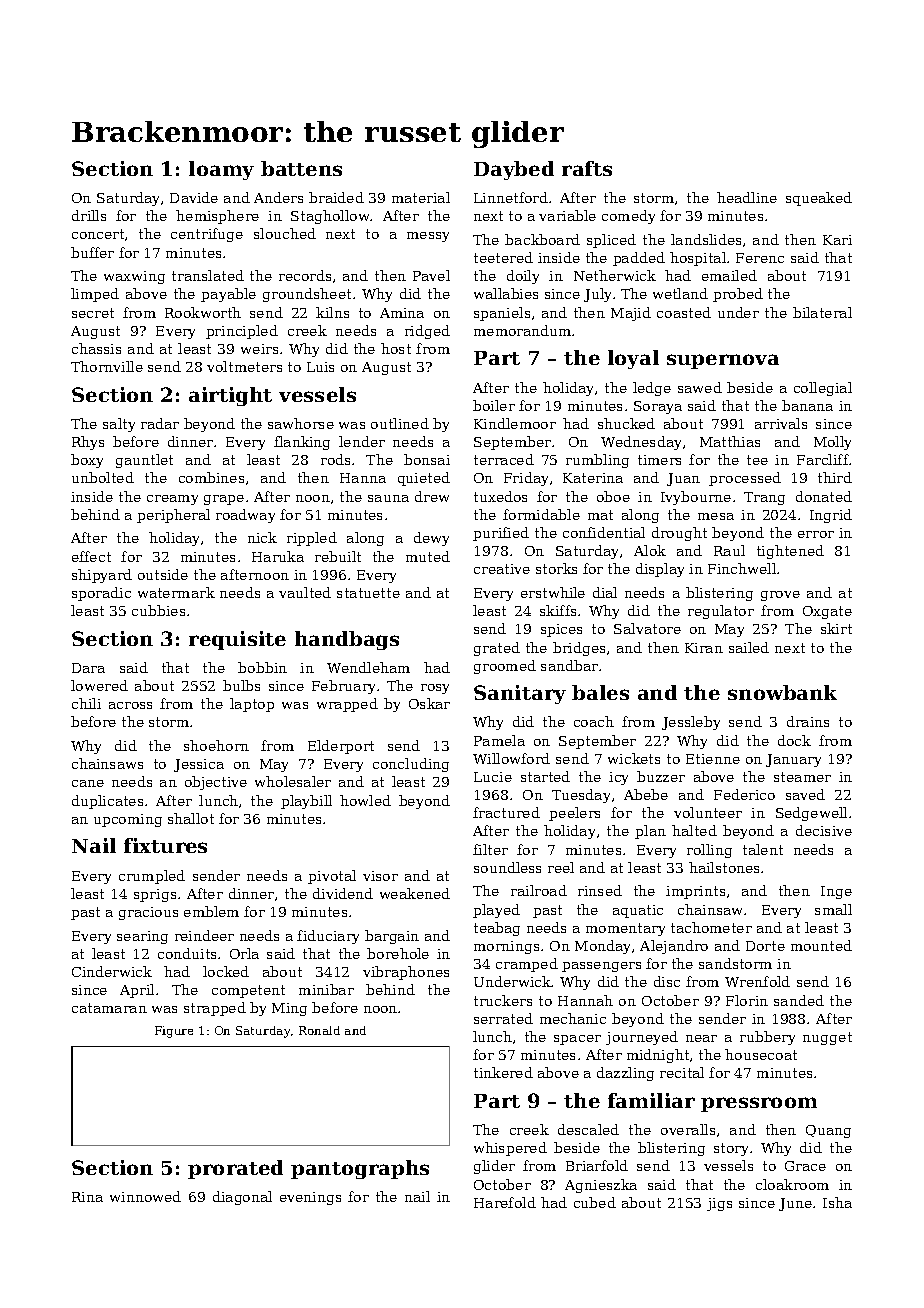 Image resolution: width=924 pixels, height=1308 pixels. I want to click on pantographs, so click(360, 1169).
